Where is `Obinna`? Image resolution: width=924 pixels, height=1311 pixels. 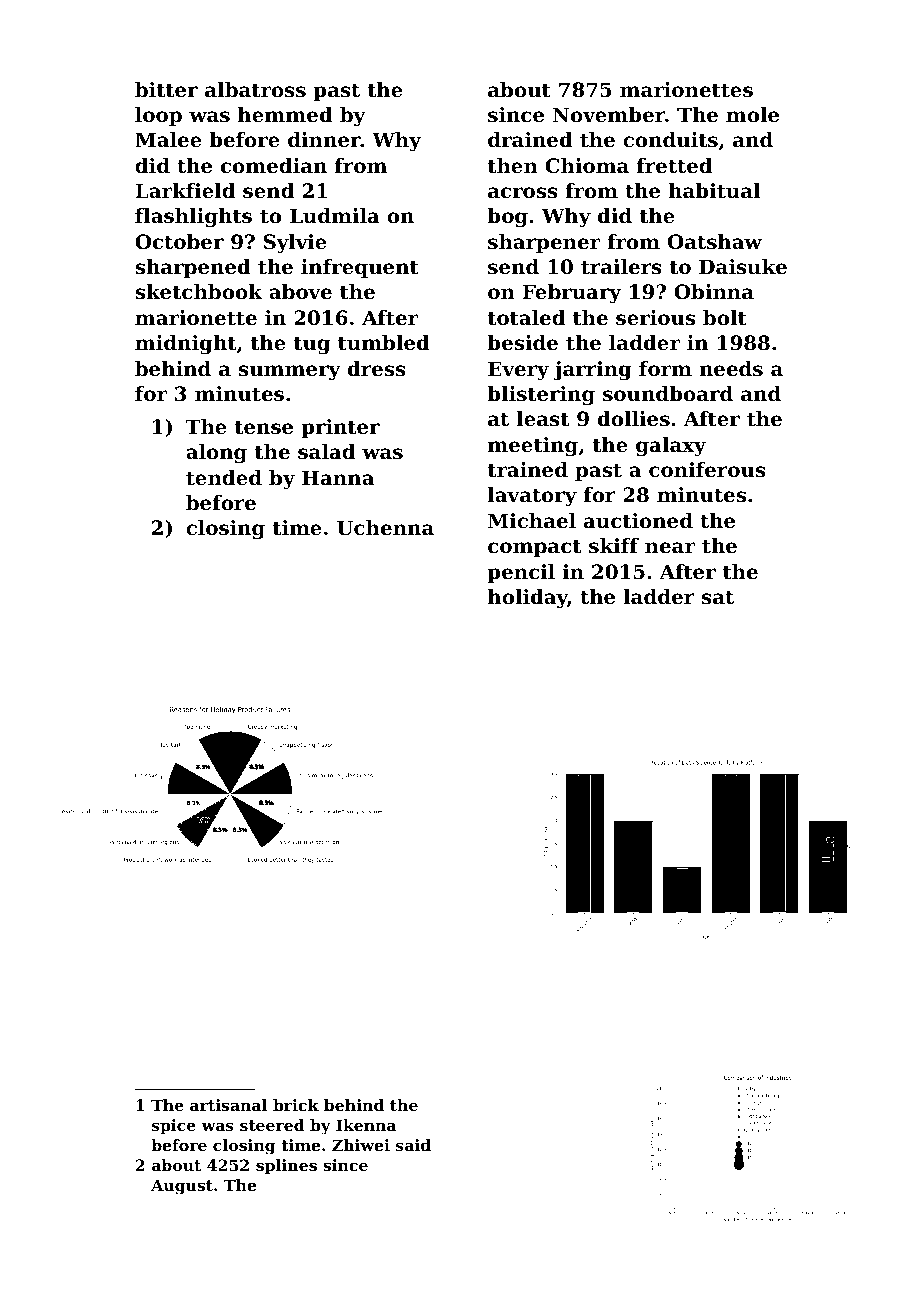 Obinna is located at coordinates (714, 292).
